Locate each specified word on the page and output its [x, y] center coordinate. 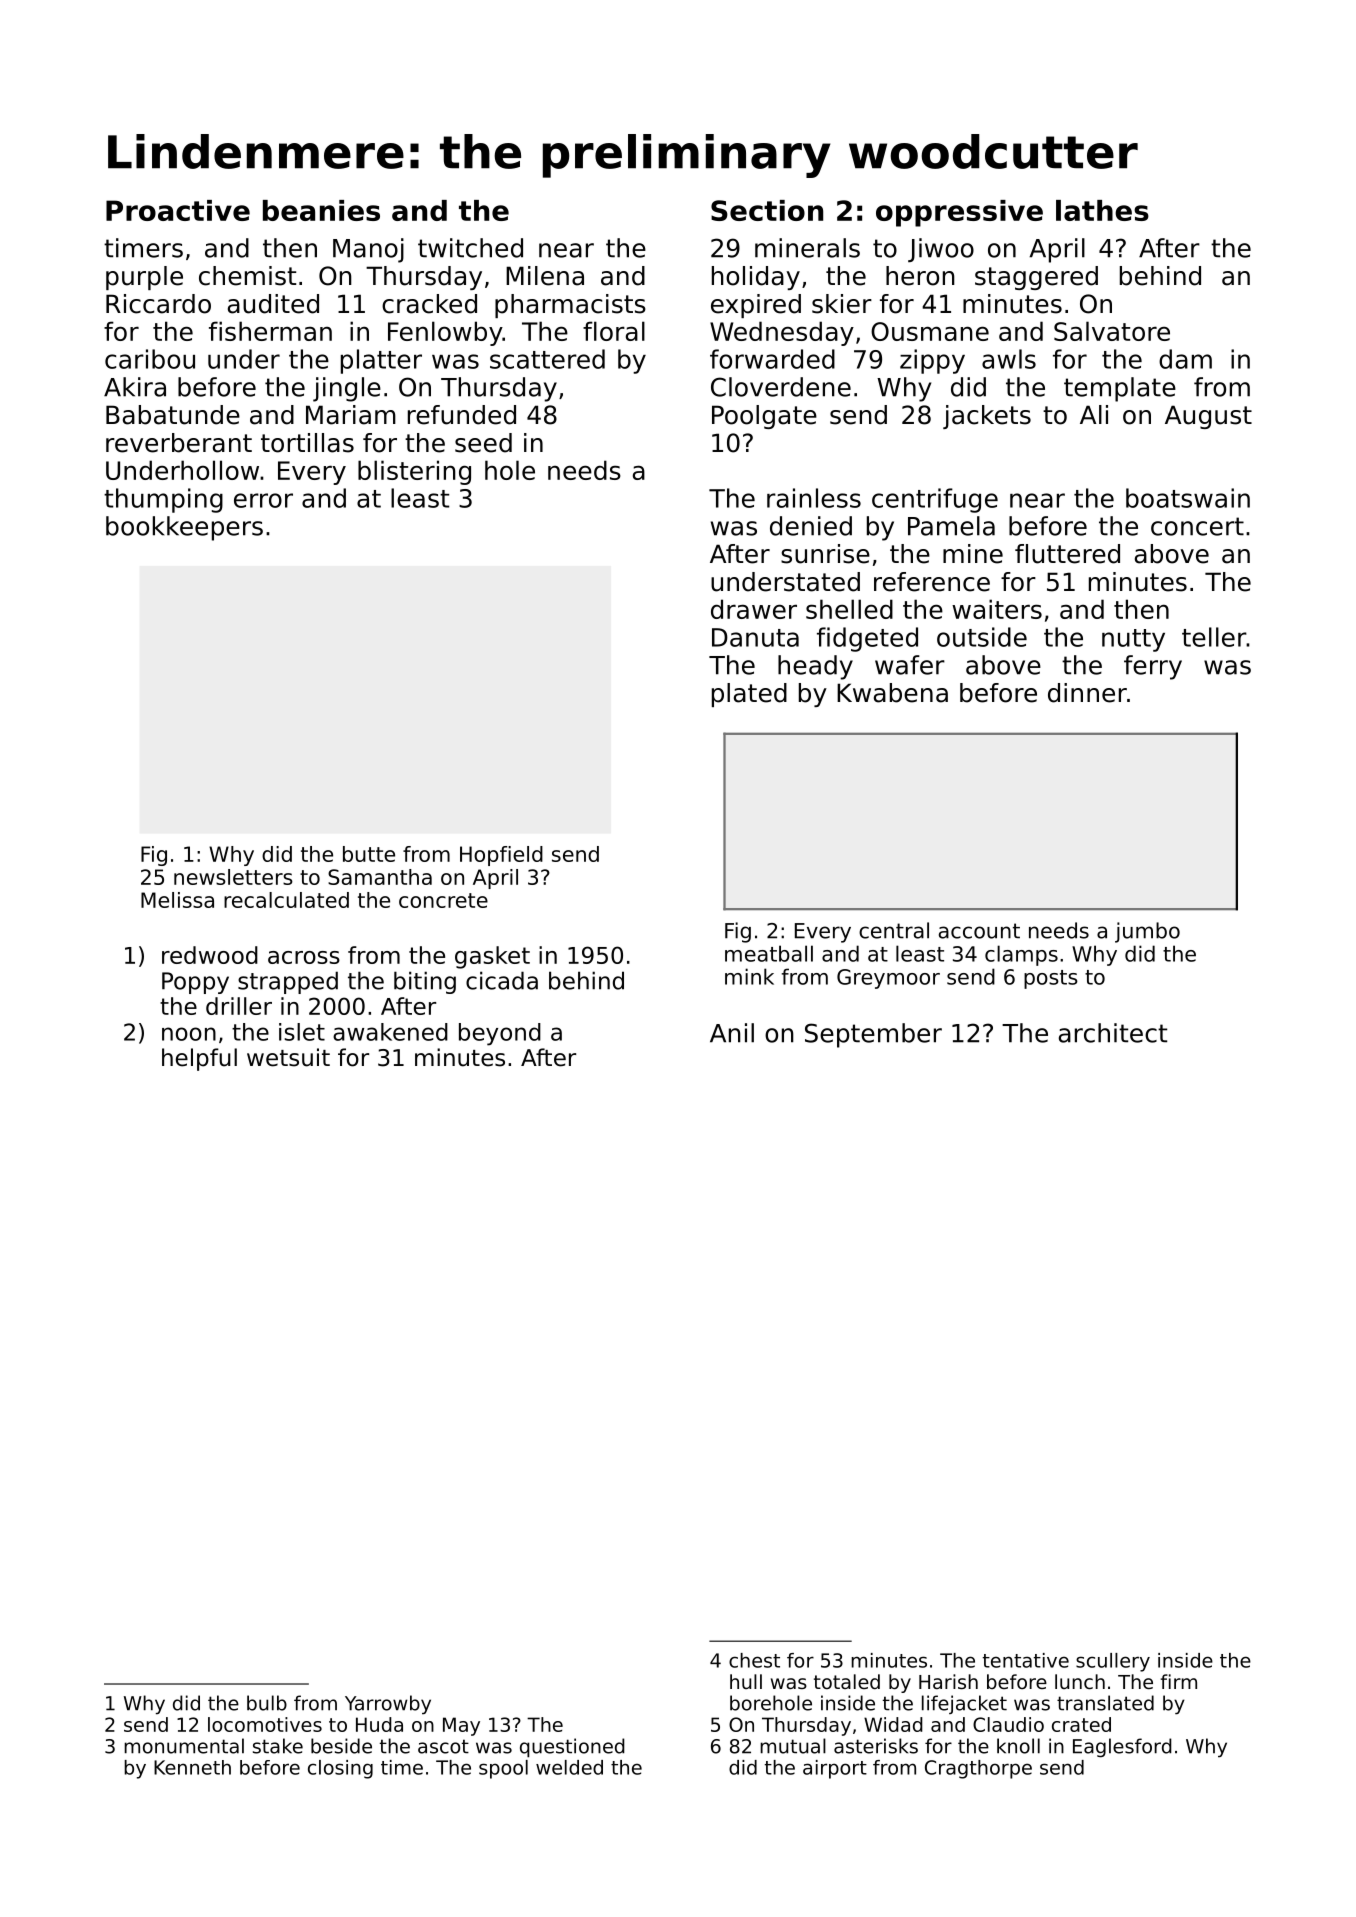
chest [754, 1660]
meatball [769, 953]
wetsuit [288, 1057]
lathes [1102, 210]
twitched [470, 248]
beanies [321, 210]
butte [369, 854]
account [979, 931]
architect [1113, 1033]
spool [503, 1769]
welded [569, 1767]
